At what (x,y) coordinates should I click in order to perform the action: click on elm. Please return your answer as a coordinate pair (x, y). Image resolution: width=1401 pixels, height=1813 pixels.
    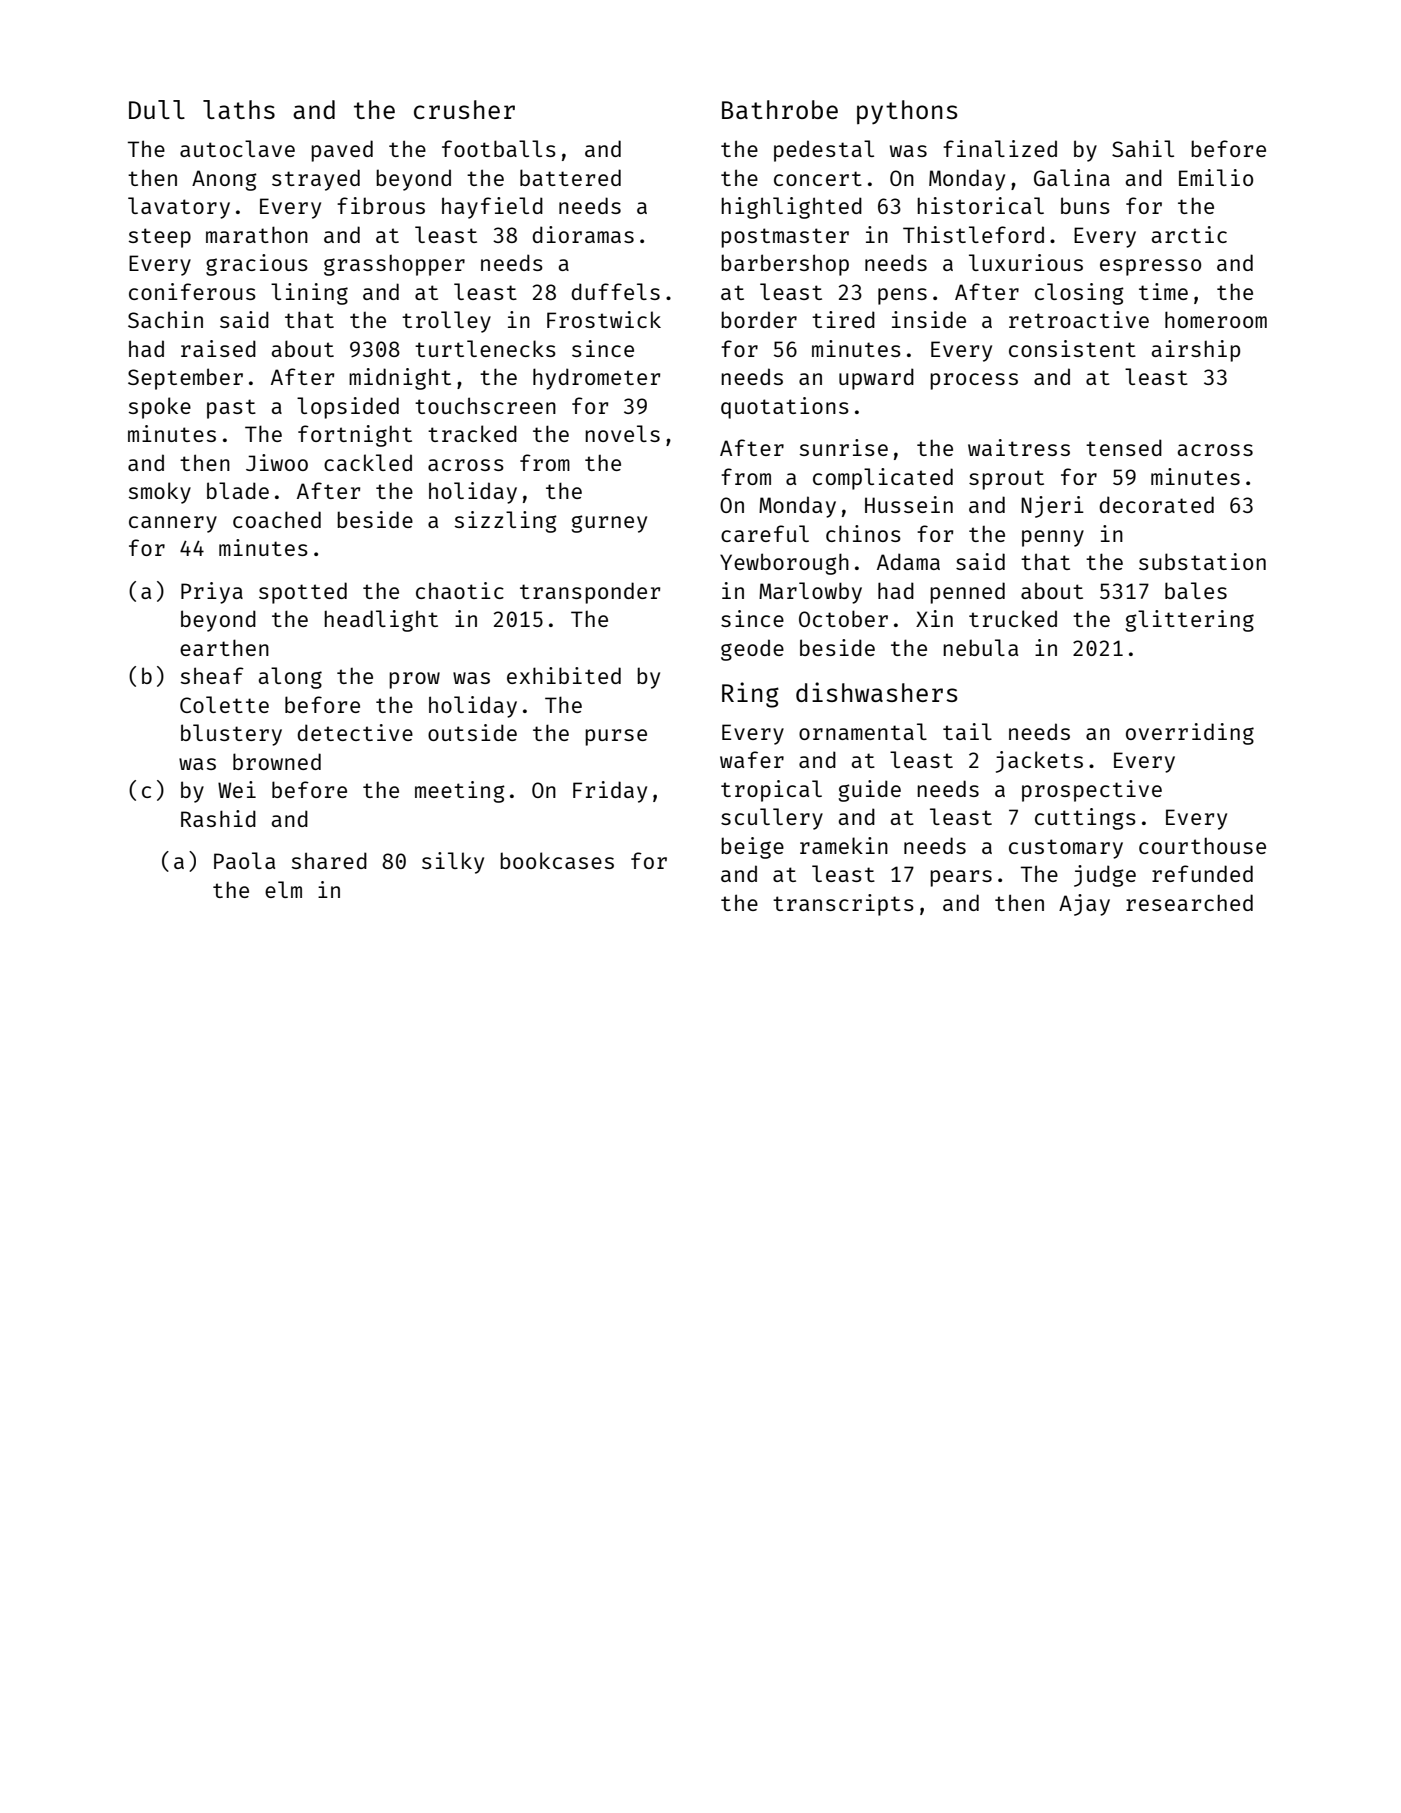
    Looking at the image, I should click on (283, 889).
